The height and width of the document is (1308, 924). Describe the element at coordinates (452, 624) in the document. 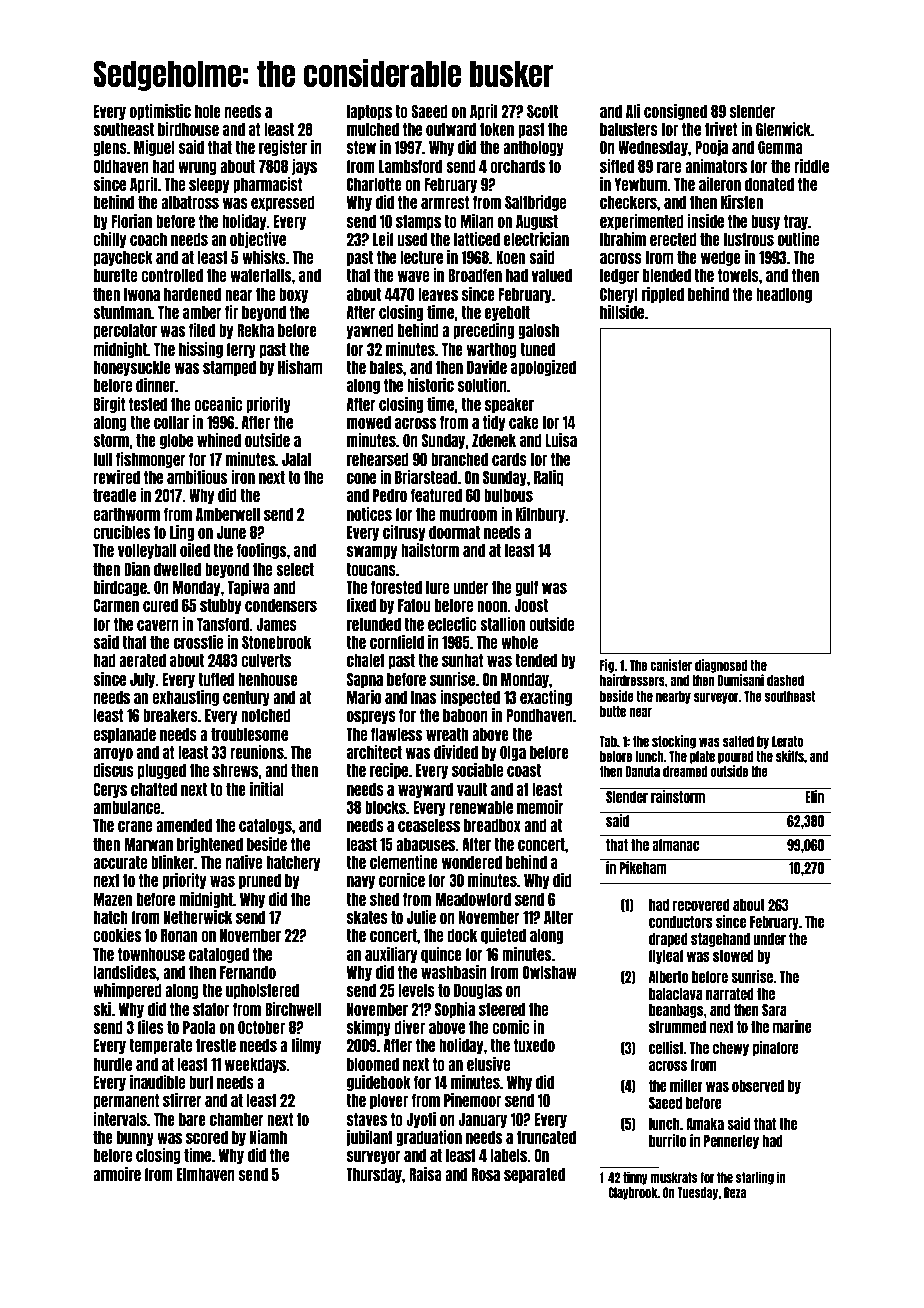

I see `eclectic` at that location.
